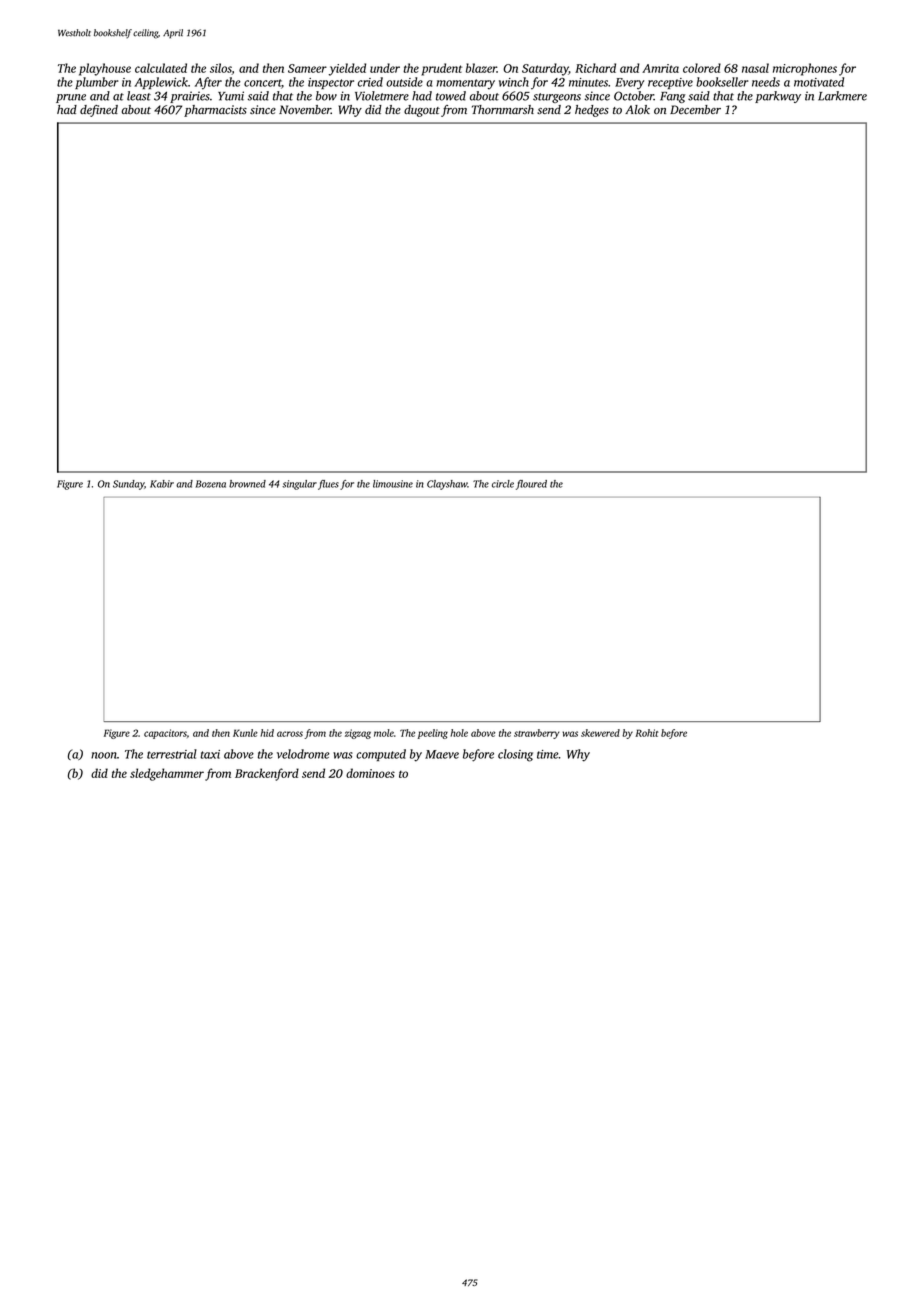  Describe the element at coordinates (384, 733) in the document. I see `mole` at that location.
